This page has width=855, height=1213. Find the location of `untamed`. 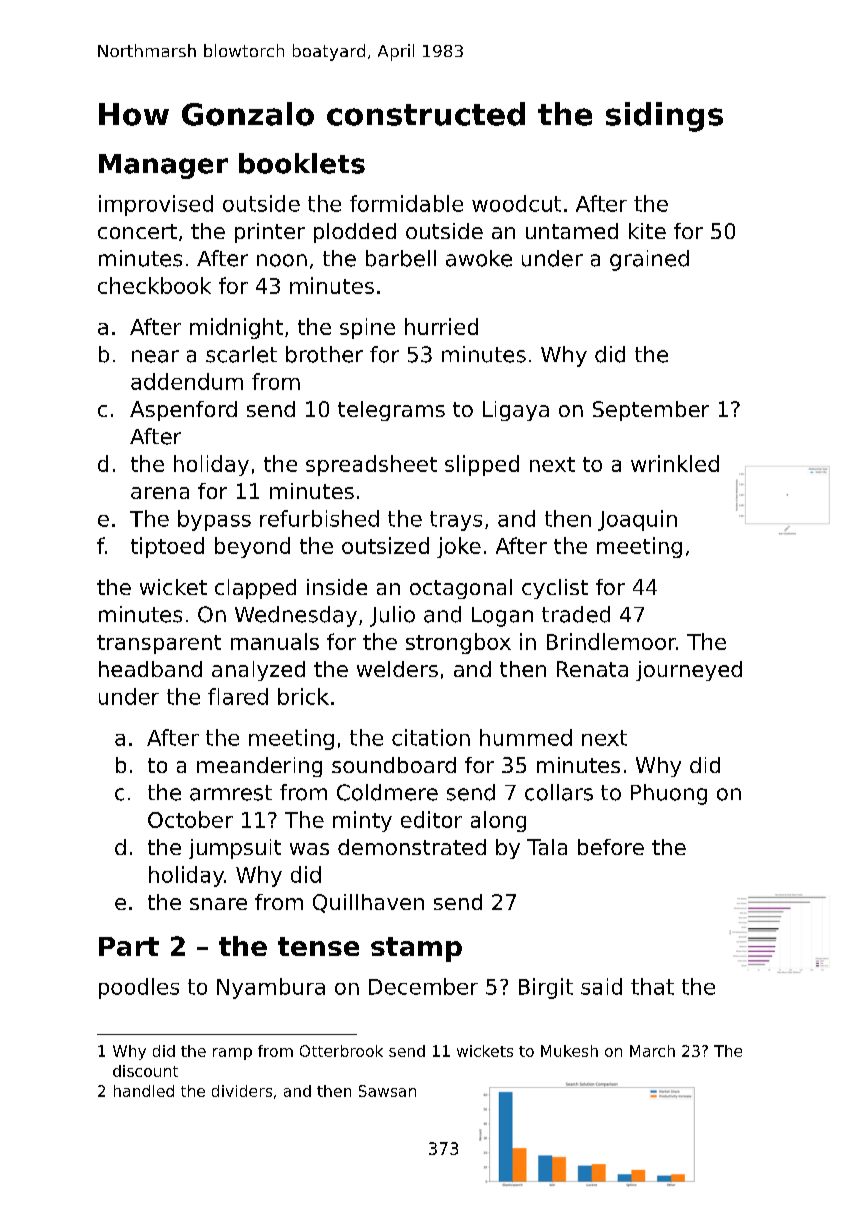

untamed is located at coordinates (572, 231).
